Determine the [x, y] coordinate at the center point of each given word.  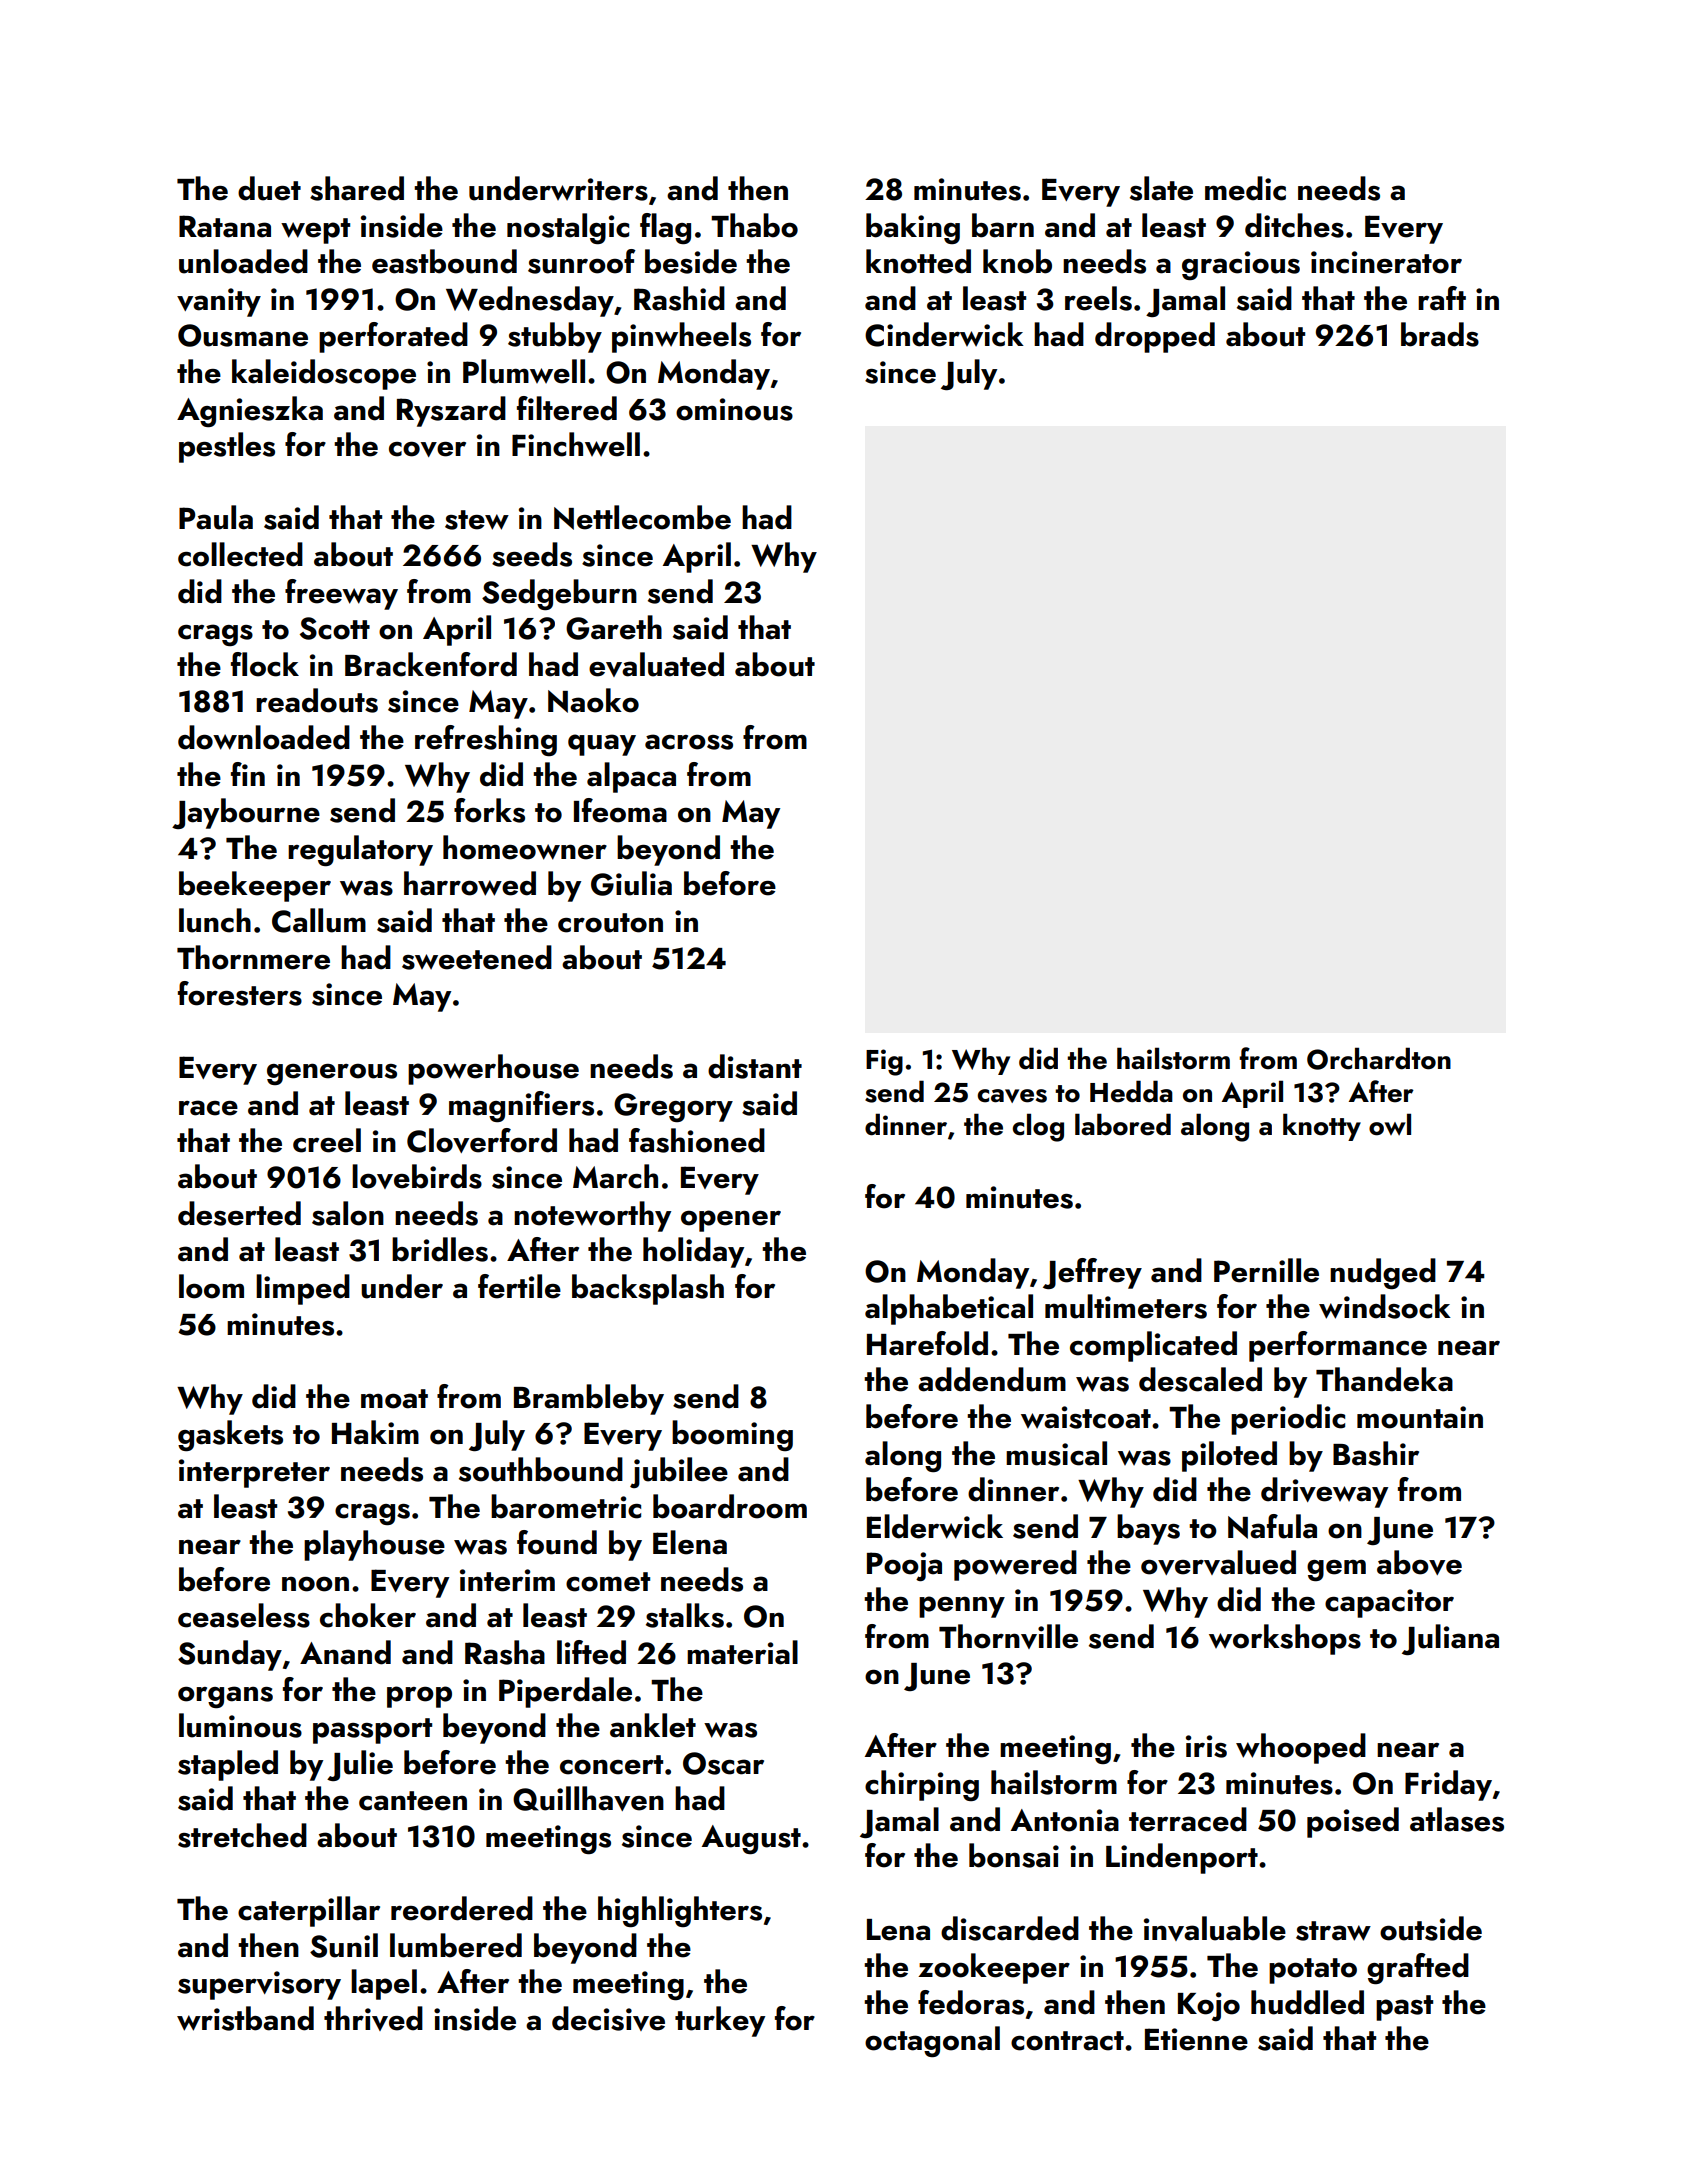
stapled [228, 1765]
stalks [685, 1615]
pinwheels [681, 337]
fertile [519, 1286]
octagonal [932, 2041]
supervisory [259, 1985]
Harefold [927, 1343]
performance [1338, 1346]
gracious [1241, 265]
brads [1440, 334]
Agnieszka [250, 411]
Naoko [593, 700]
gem [1336, 1570]
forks [489, 810]
